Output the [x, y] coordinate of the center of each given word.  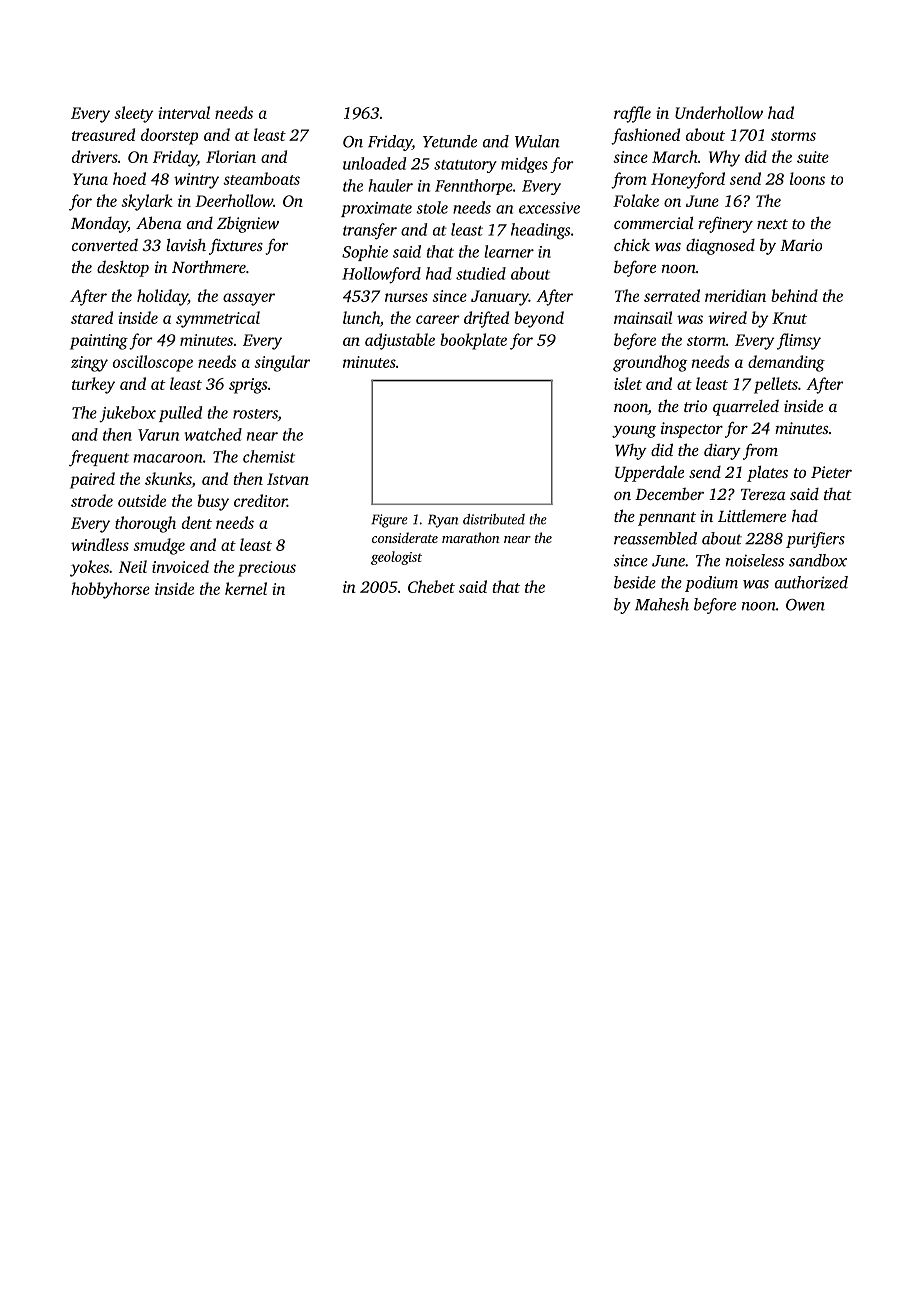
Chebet [431, 586]
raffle [632, 114]
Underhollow [719, 112]
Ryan [443, 521]
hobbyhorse [110, 590]
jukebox [127, 414]
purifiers [815, 540]
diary [722, 452]
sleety [133, 114]
